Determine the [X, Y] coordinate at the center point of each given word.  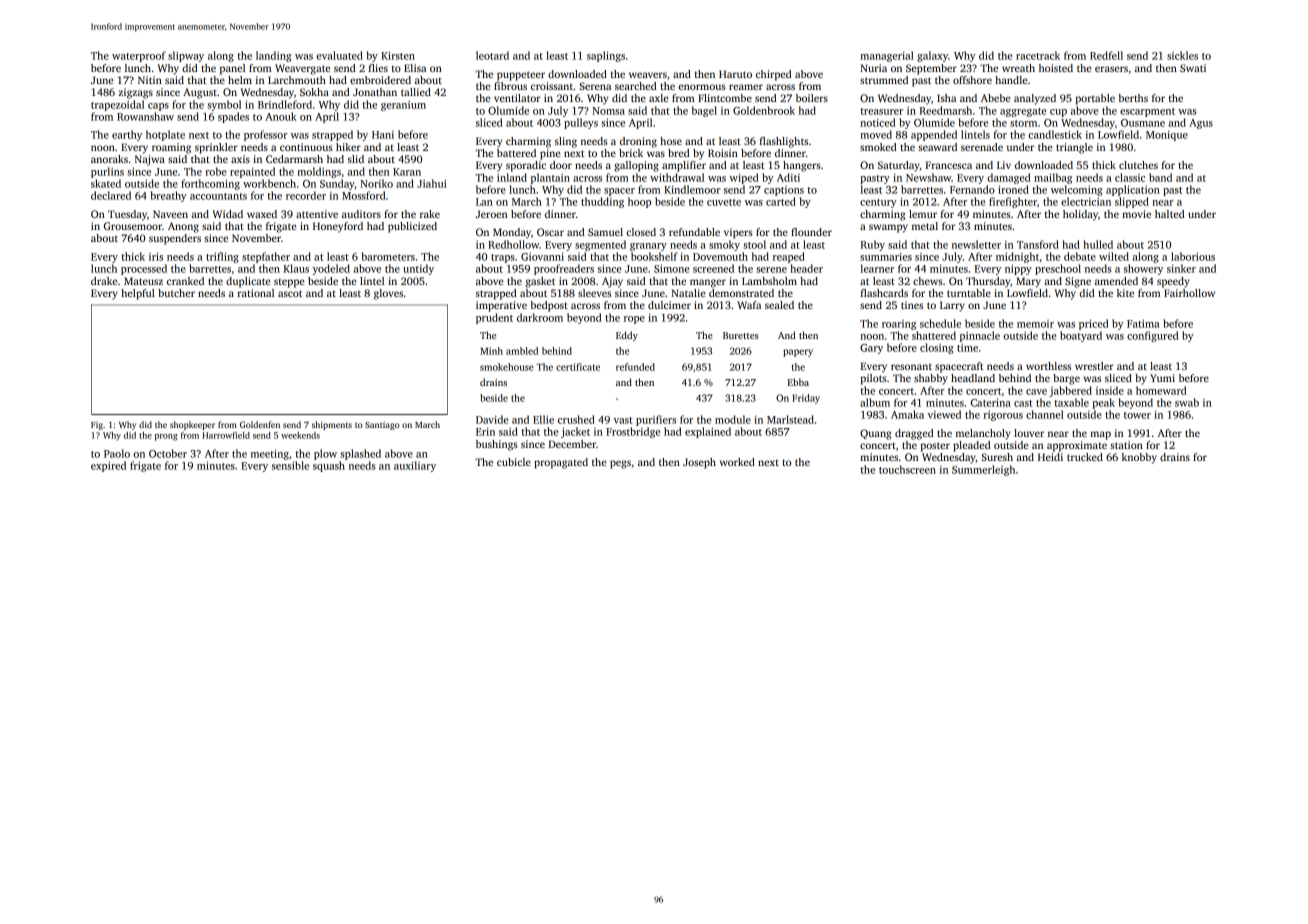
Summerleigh [983, 470]
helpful [138, 294]
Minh [491, 351]
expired [108, 466]
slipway [186, 56]
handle [1011, 80]
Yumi [1162, 378]
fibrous [510, 86]
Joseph [699, 463]
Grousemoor [133, 226]
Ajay [612, 282]
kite [1125, 293]
